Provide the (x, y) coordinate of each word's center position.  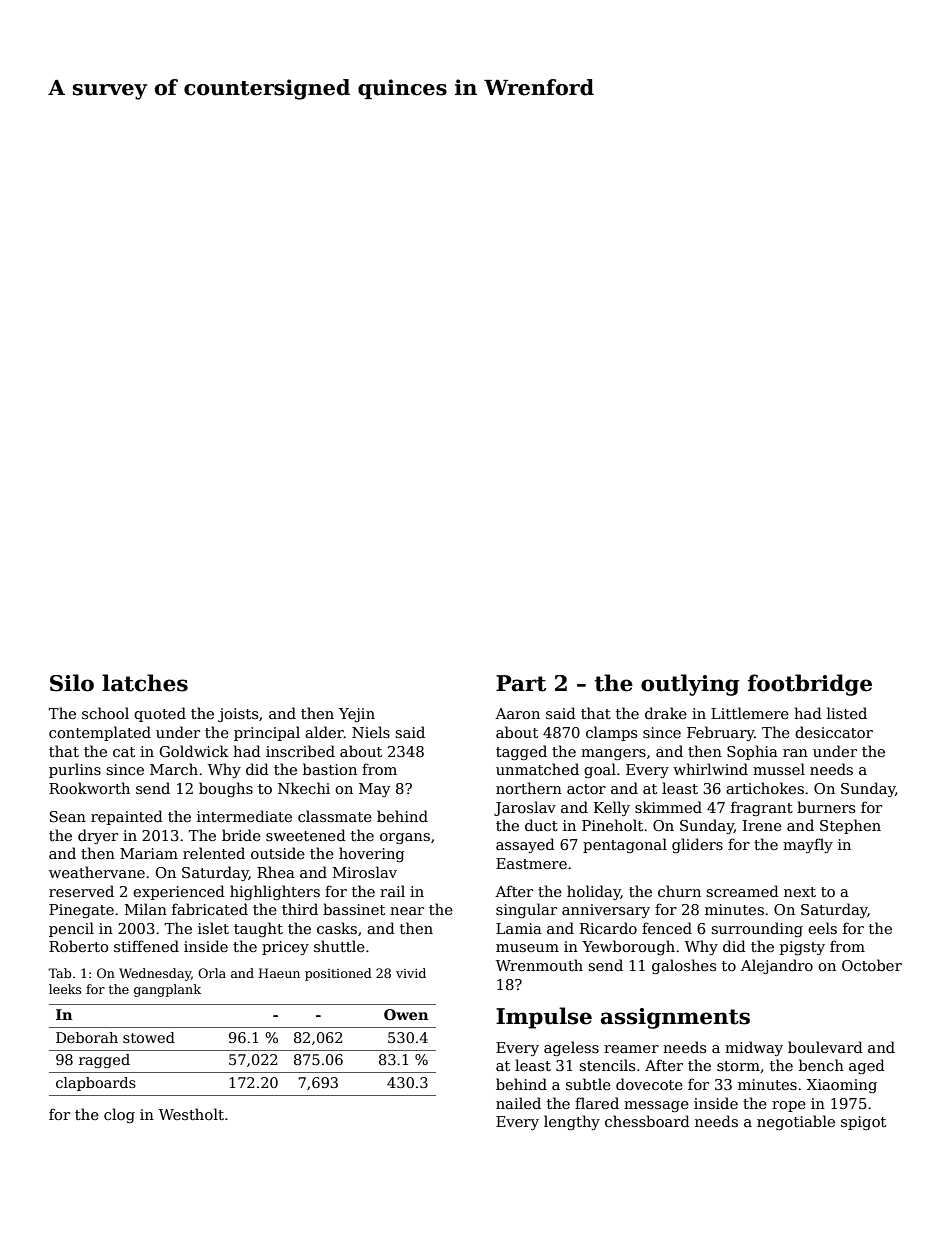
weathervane (97, 872)
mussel (779, 769)
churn (679, 891)
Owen (406, 1014)
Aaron (517, 713)
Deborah (87, 1037)
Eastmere (531, 863)
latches (145, 683)
